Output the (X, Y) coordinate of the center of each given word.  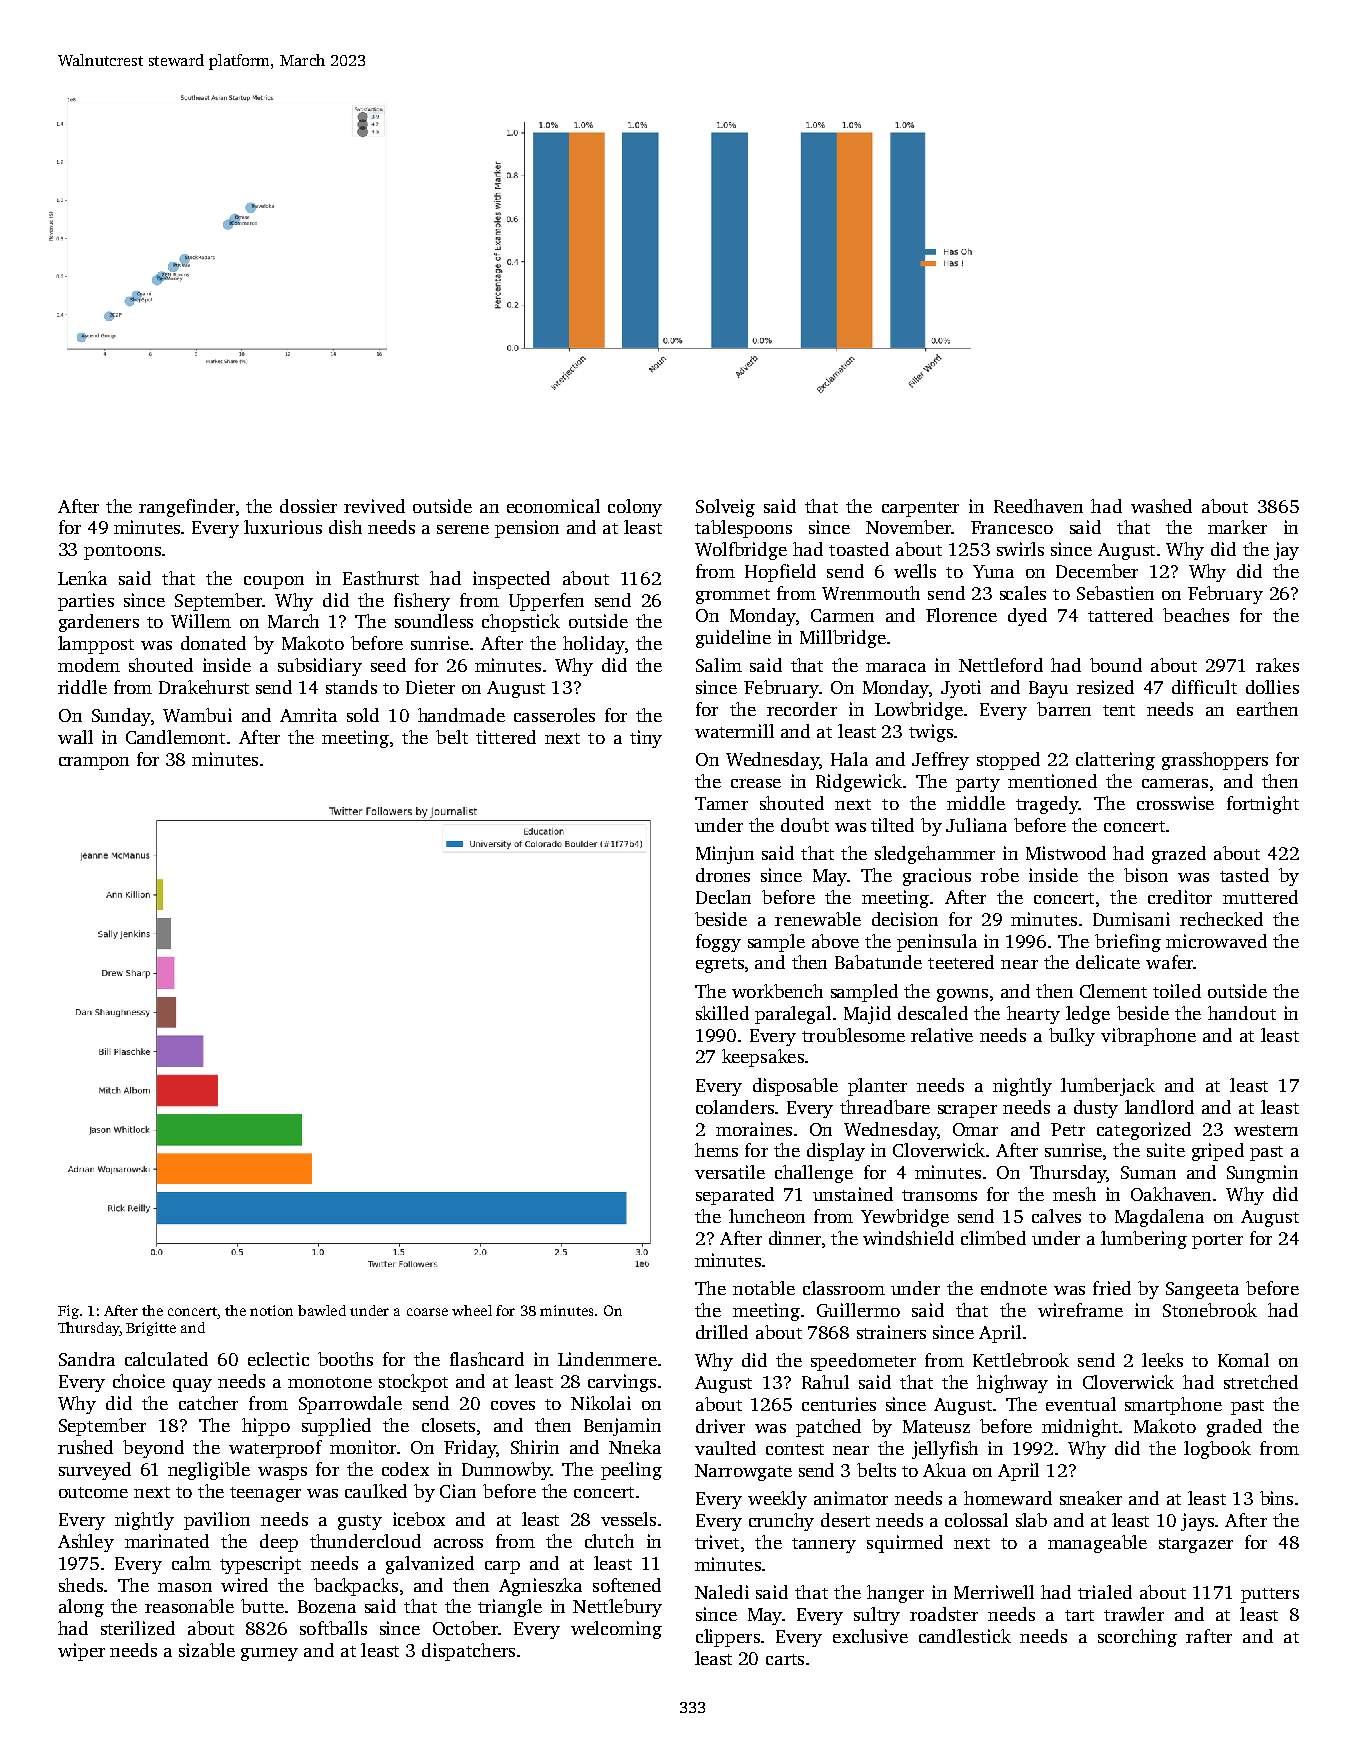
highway (1012, 1384)
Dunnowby (506, 1471)
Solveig (725, 508)
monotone (330, 1382)
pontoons (122, 552)
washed (1161, 506)
